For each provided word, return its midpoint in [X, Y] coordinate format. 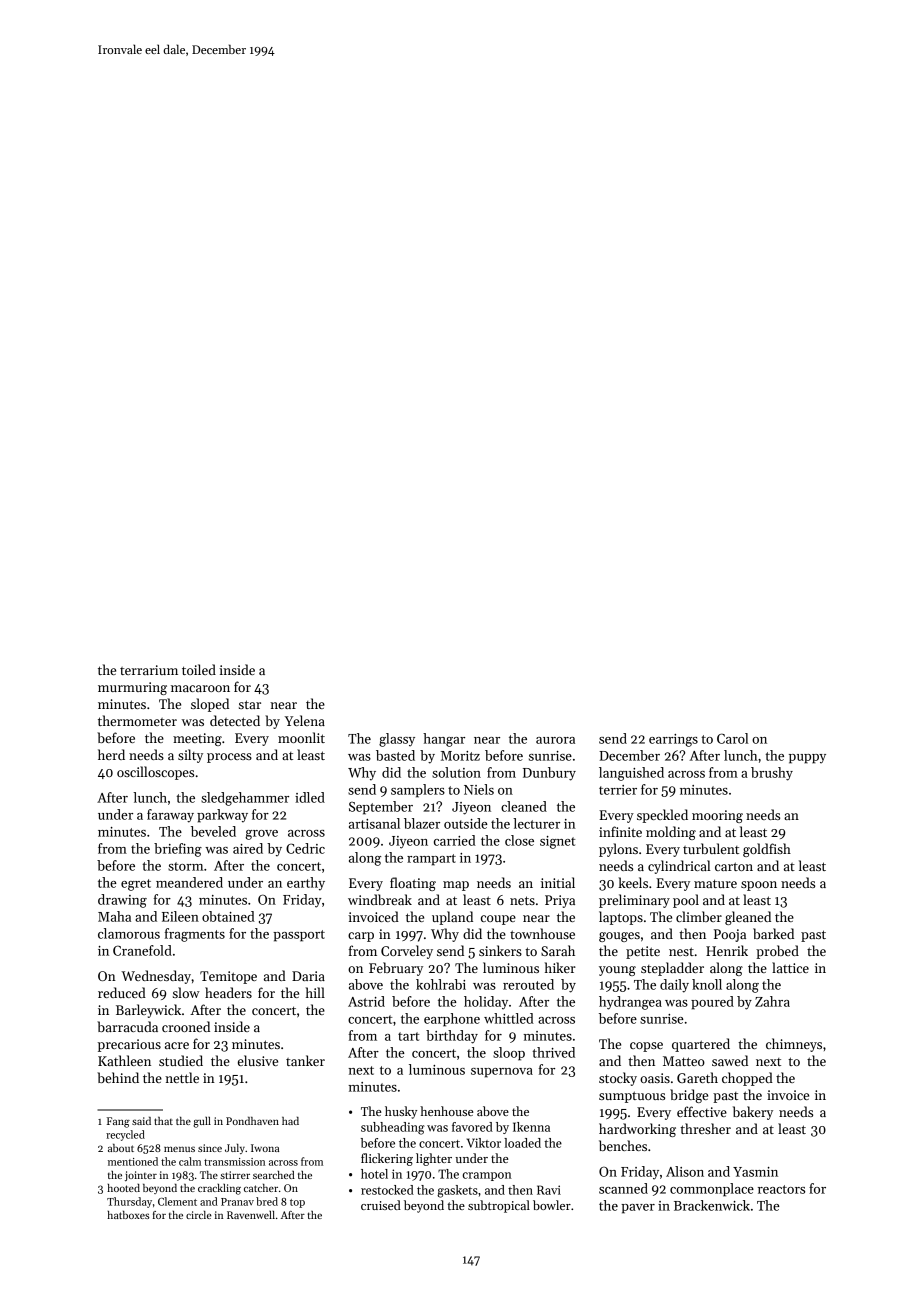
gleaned [748, 918]
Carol [732, 738]
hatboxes [128, 1215]
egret [136, 885]
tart [408, 1036]
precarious [129, 1045]
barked [773, 933]
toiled [199, 669]
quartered [701, 1045]
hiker [560, 967]
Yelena [305, 720]
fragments [195, 935]
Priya [560, 901]
